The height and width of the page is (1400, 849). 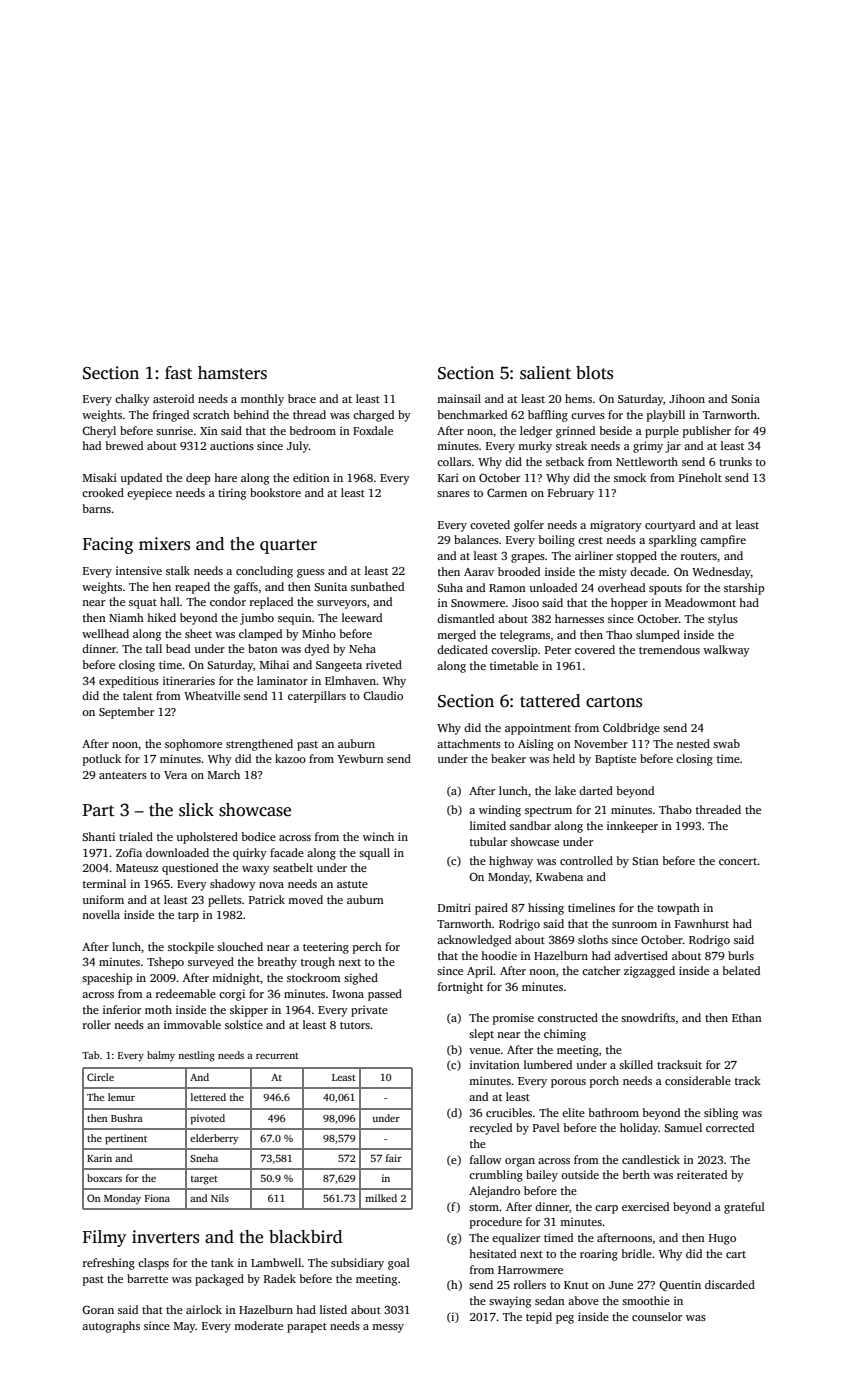 What do you see at coordinates (657, 1316) in the page?
I see `counselor` at bounding box center [657, 1316].
